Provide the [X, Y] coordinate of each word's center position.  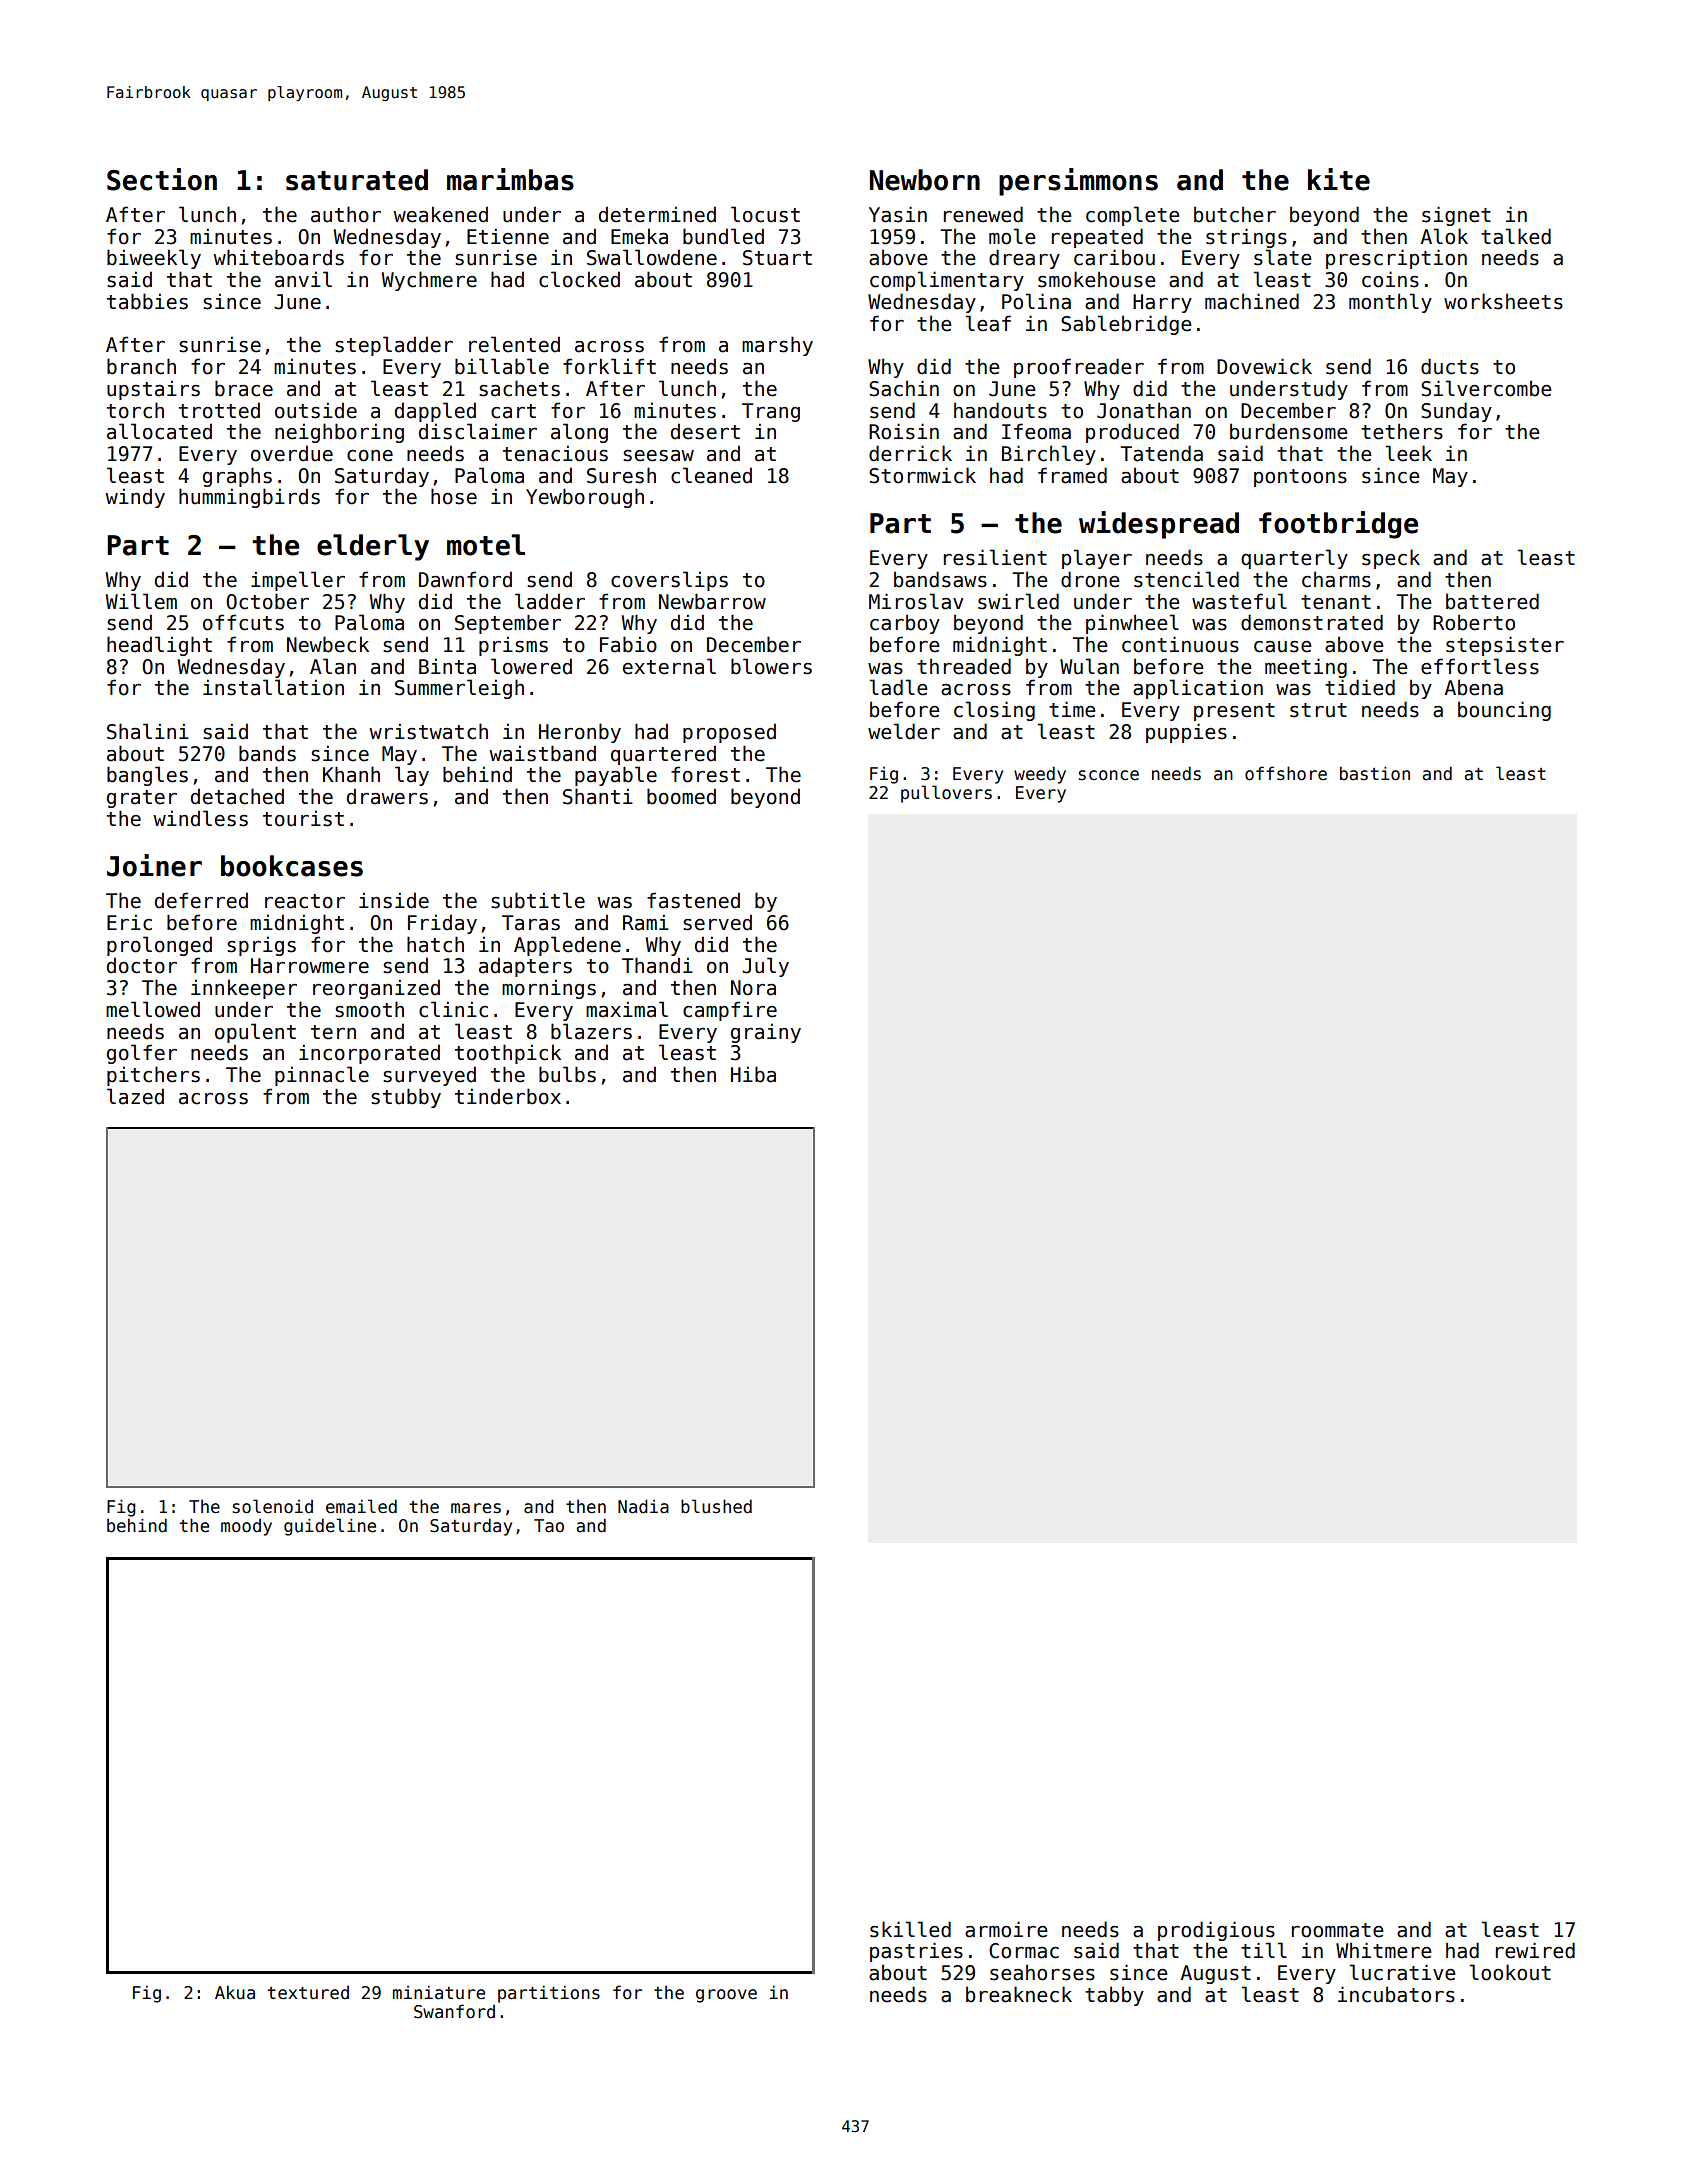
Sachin [904, 388]
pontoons [1300, 478]
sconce [1109, 775]
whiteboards [278, 257]
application [1198, 689]
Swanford [454, 2011]
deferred [201, 900]
